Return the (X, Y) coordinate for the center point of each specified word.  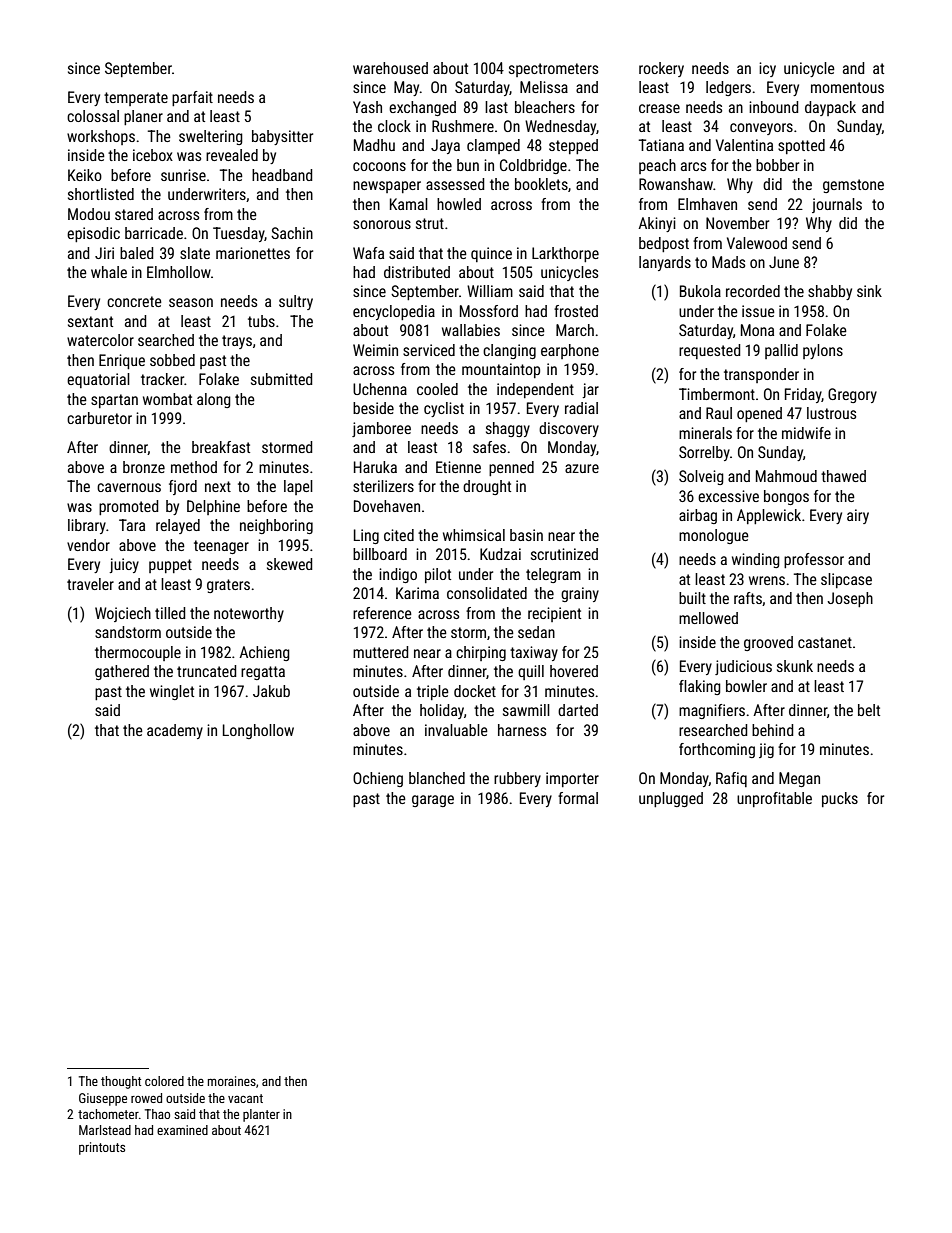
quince (491, 254)
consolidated (487, 593)
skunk (795, 666)
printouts (102, 1148)
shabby (830, 292)
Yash (367, 107)
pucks (840, 799)
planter (261, 1115)
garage (433, 801)
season (191, 302)
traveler (90, 584)
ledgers (728, 88)
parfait (192, 98)
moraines (232, 1081)
